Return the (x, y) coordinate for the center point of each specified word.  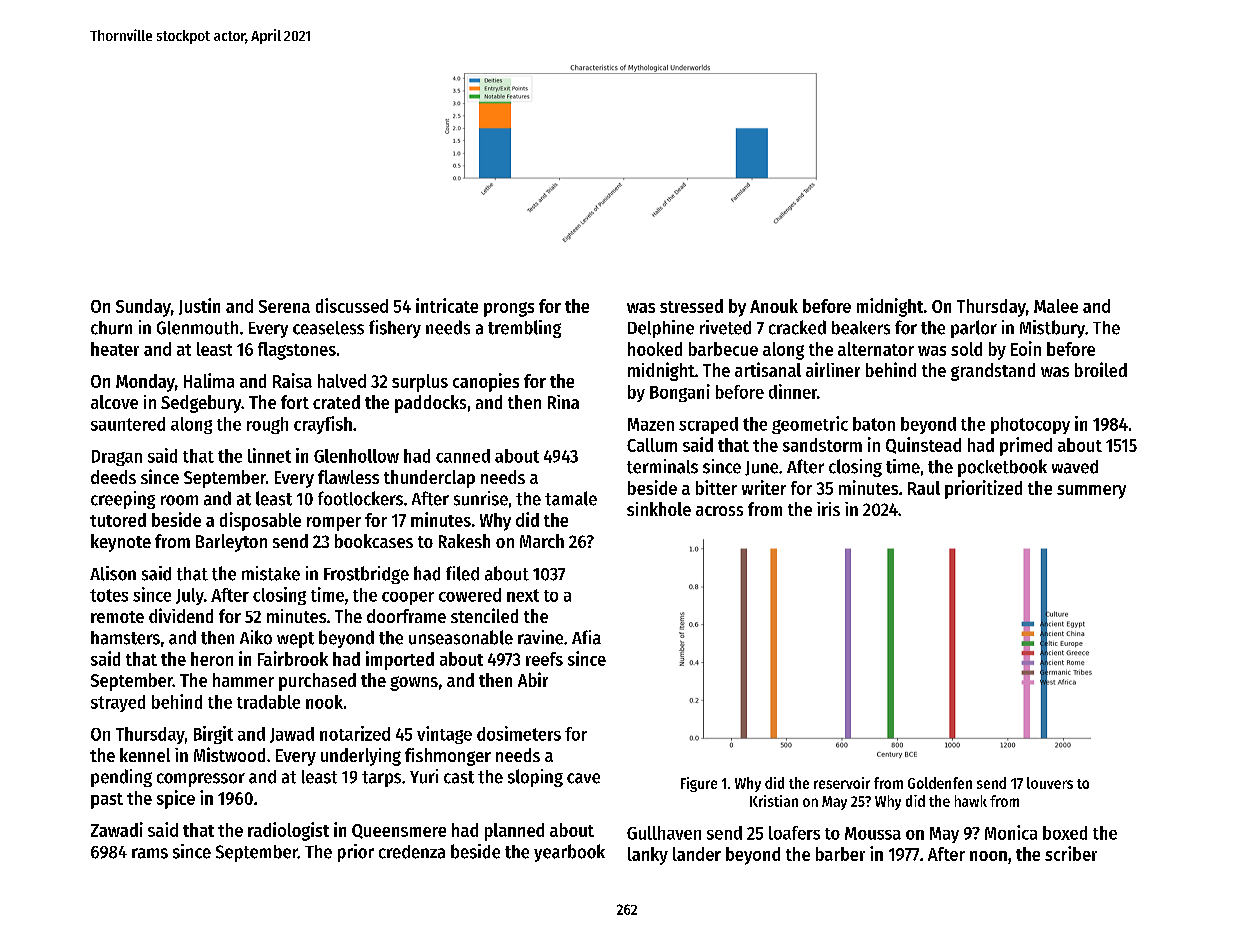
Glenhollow (356, 456)
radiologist (288, 831)
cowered (470, 595)
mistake (271, 573)
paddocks (430, 404)
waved (1075, 467)
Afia (586, 637)
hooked (655, 349)
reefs (544, 659)
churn (111, 328)
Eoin (1026, 348)
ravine (540, 637)
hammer (243, 680)
